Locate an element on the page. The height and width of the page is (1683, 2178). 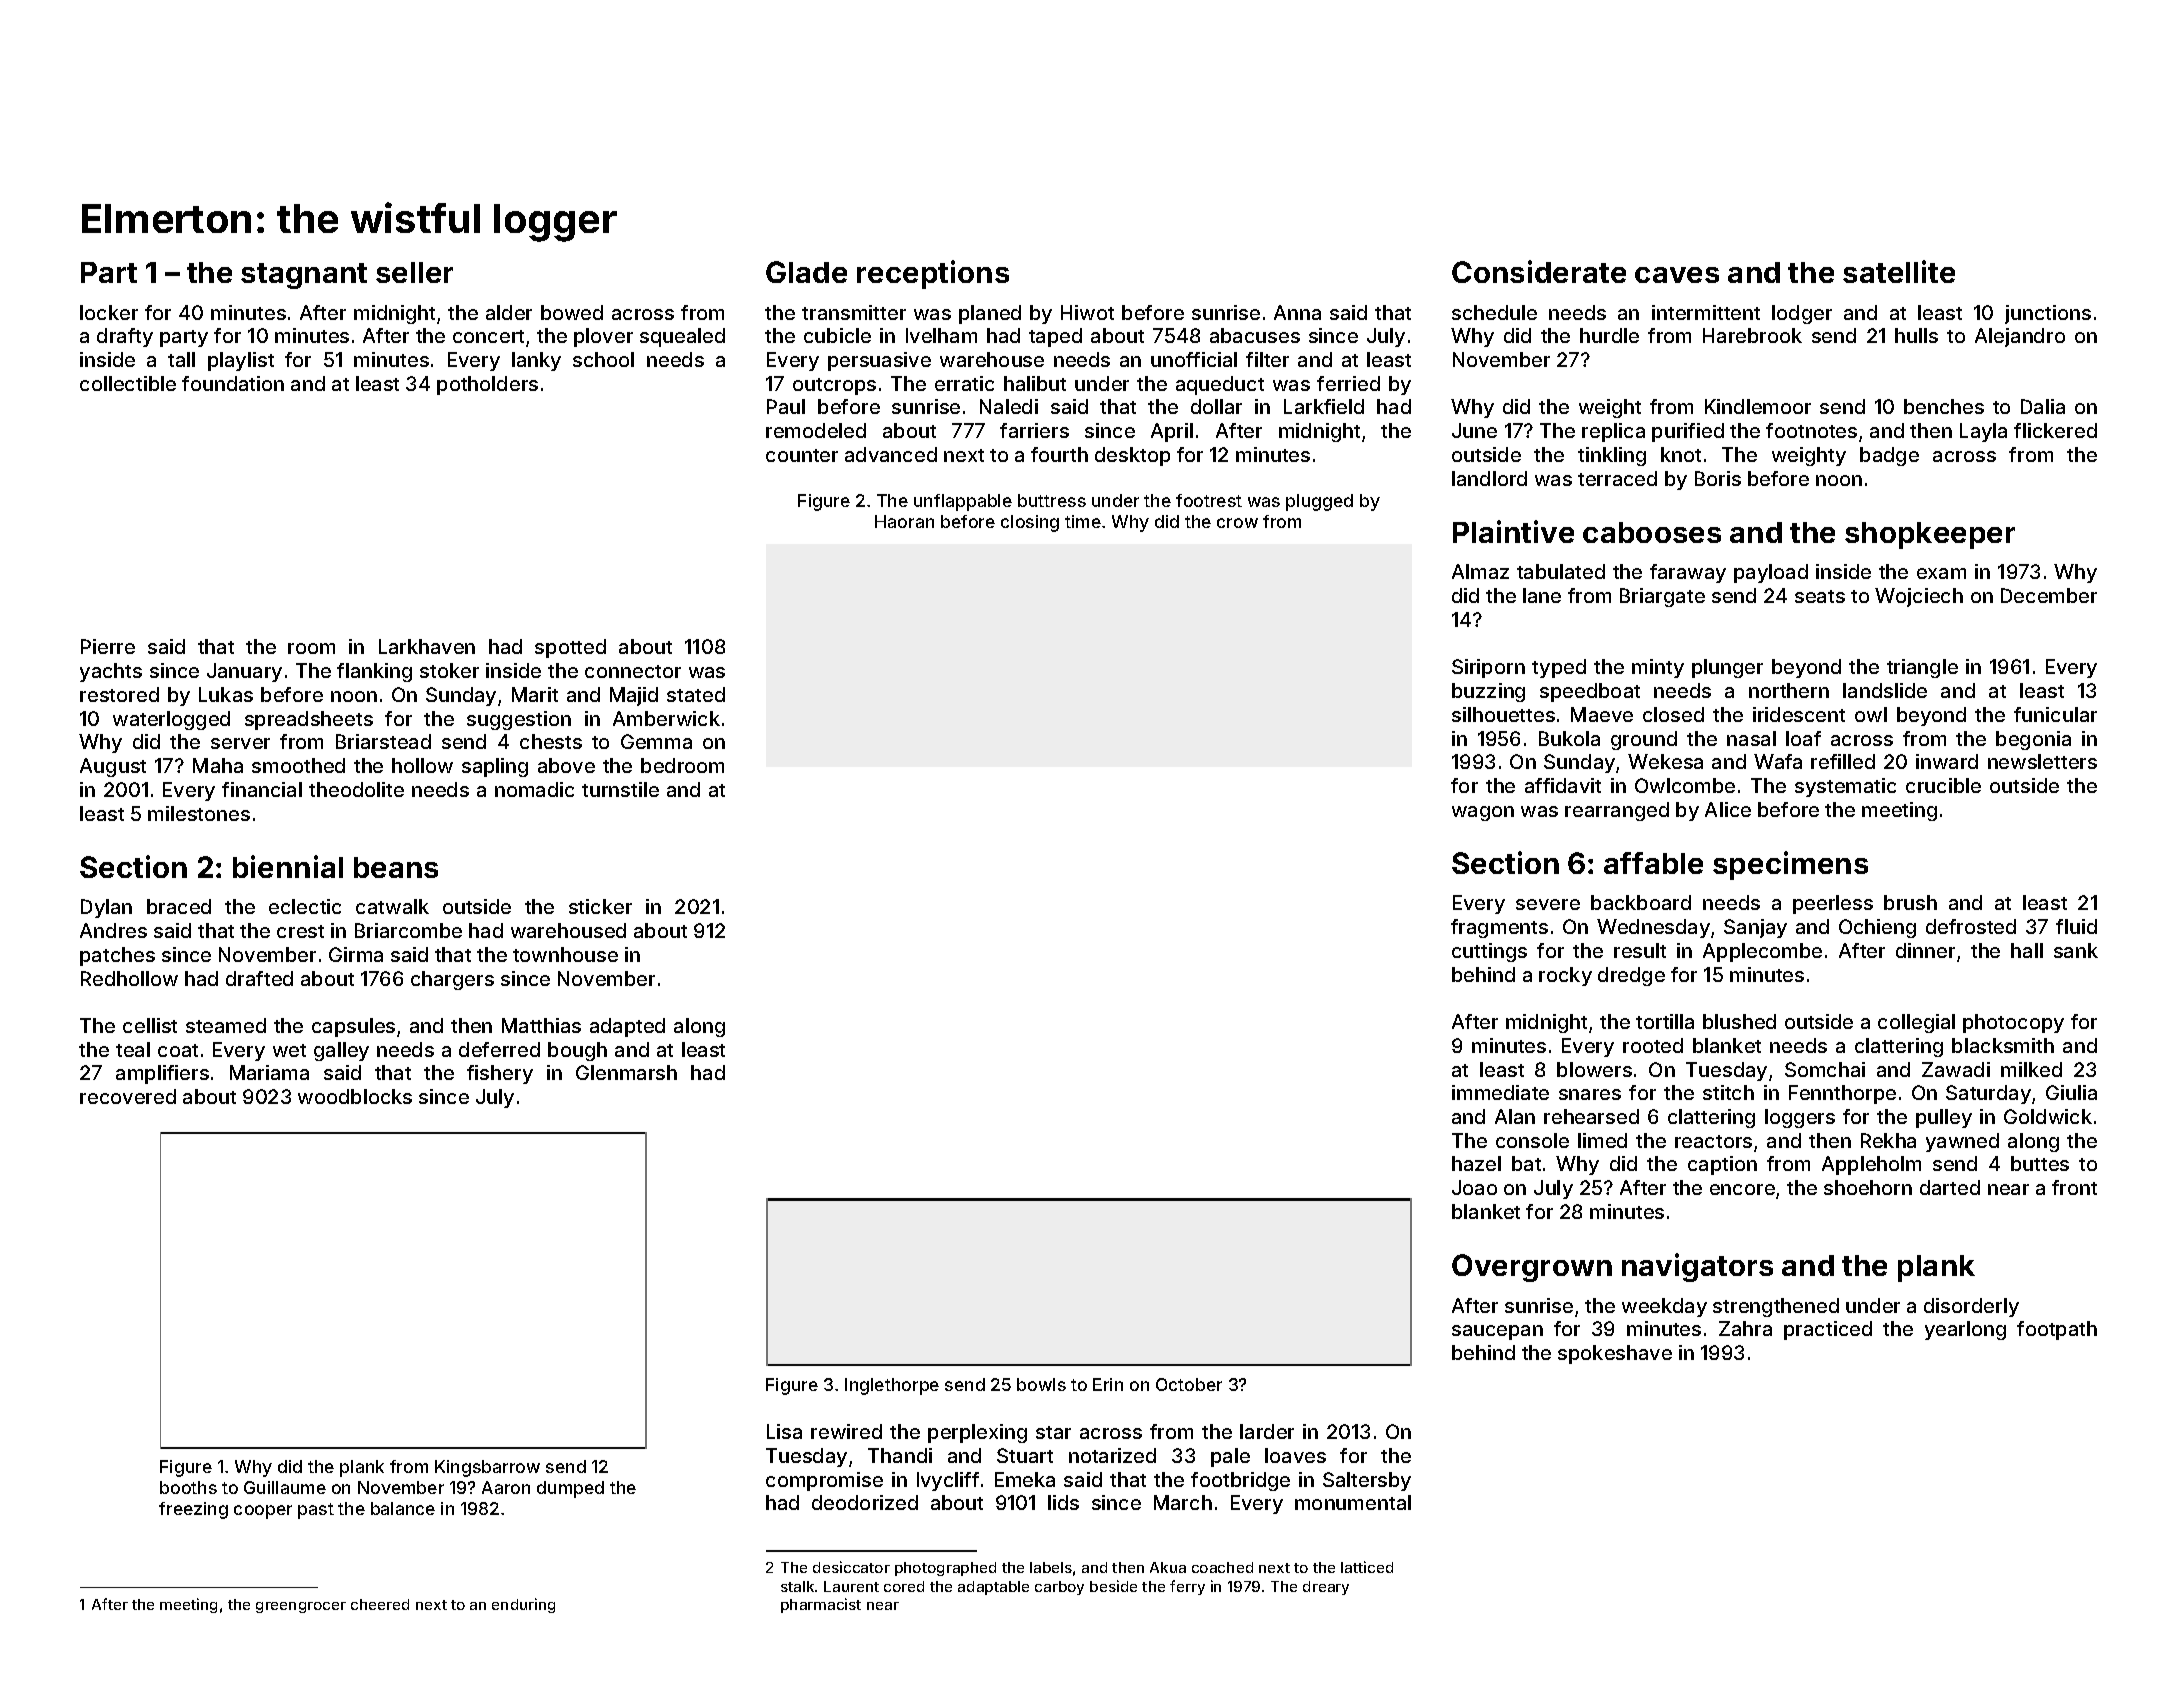
woodblocks is located at coordinates (355, 1096).
